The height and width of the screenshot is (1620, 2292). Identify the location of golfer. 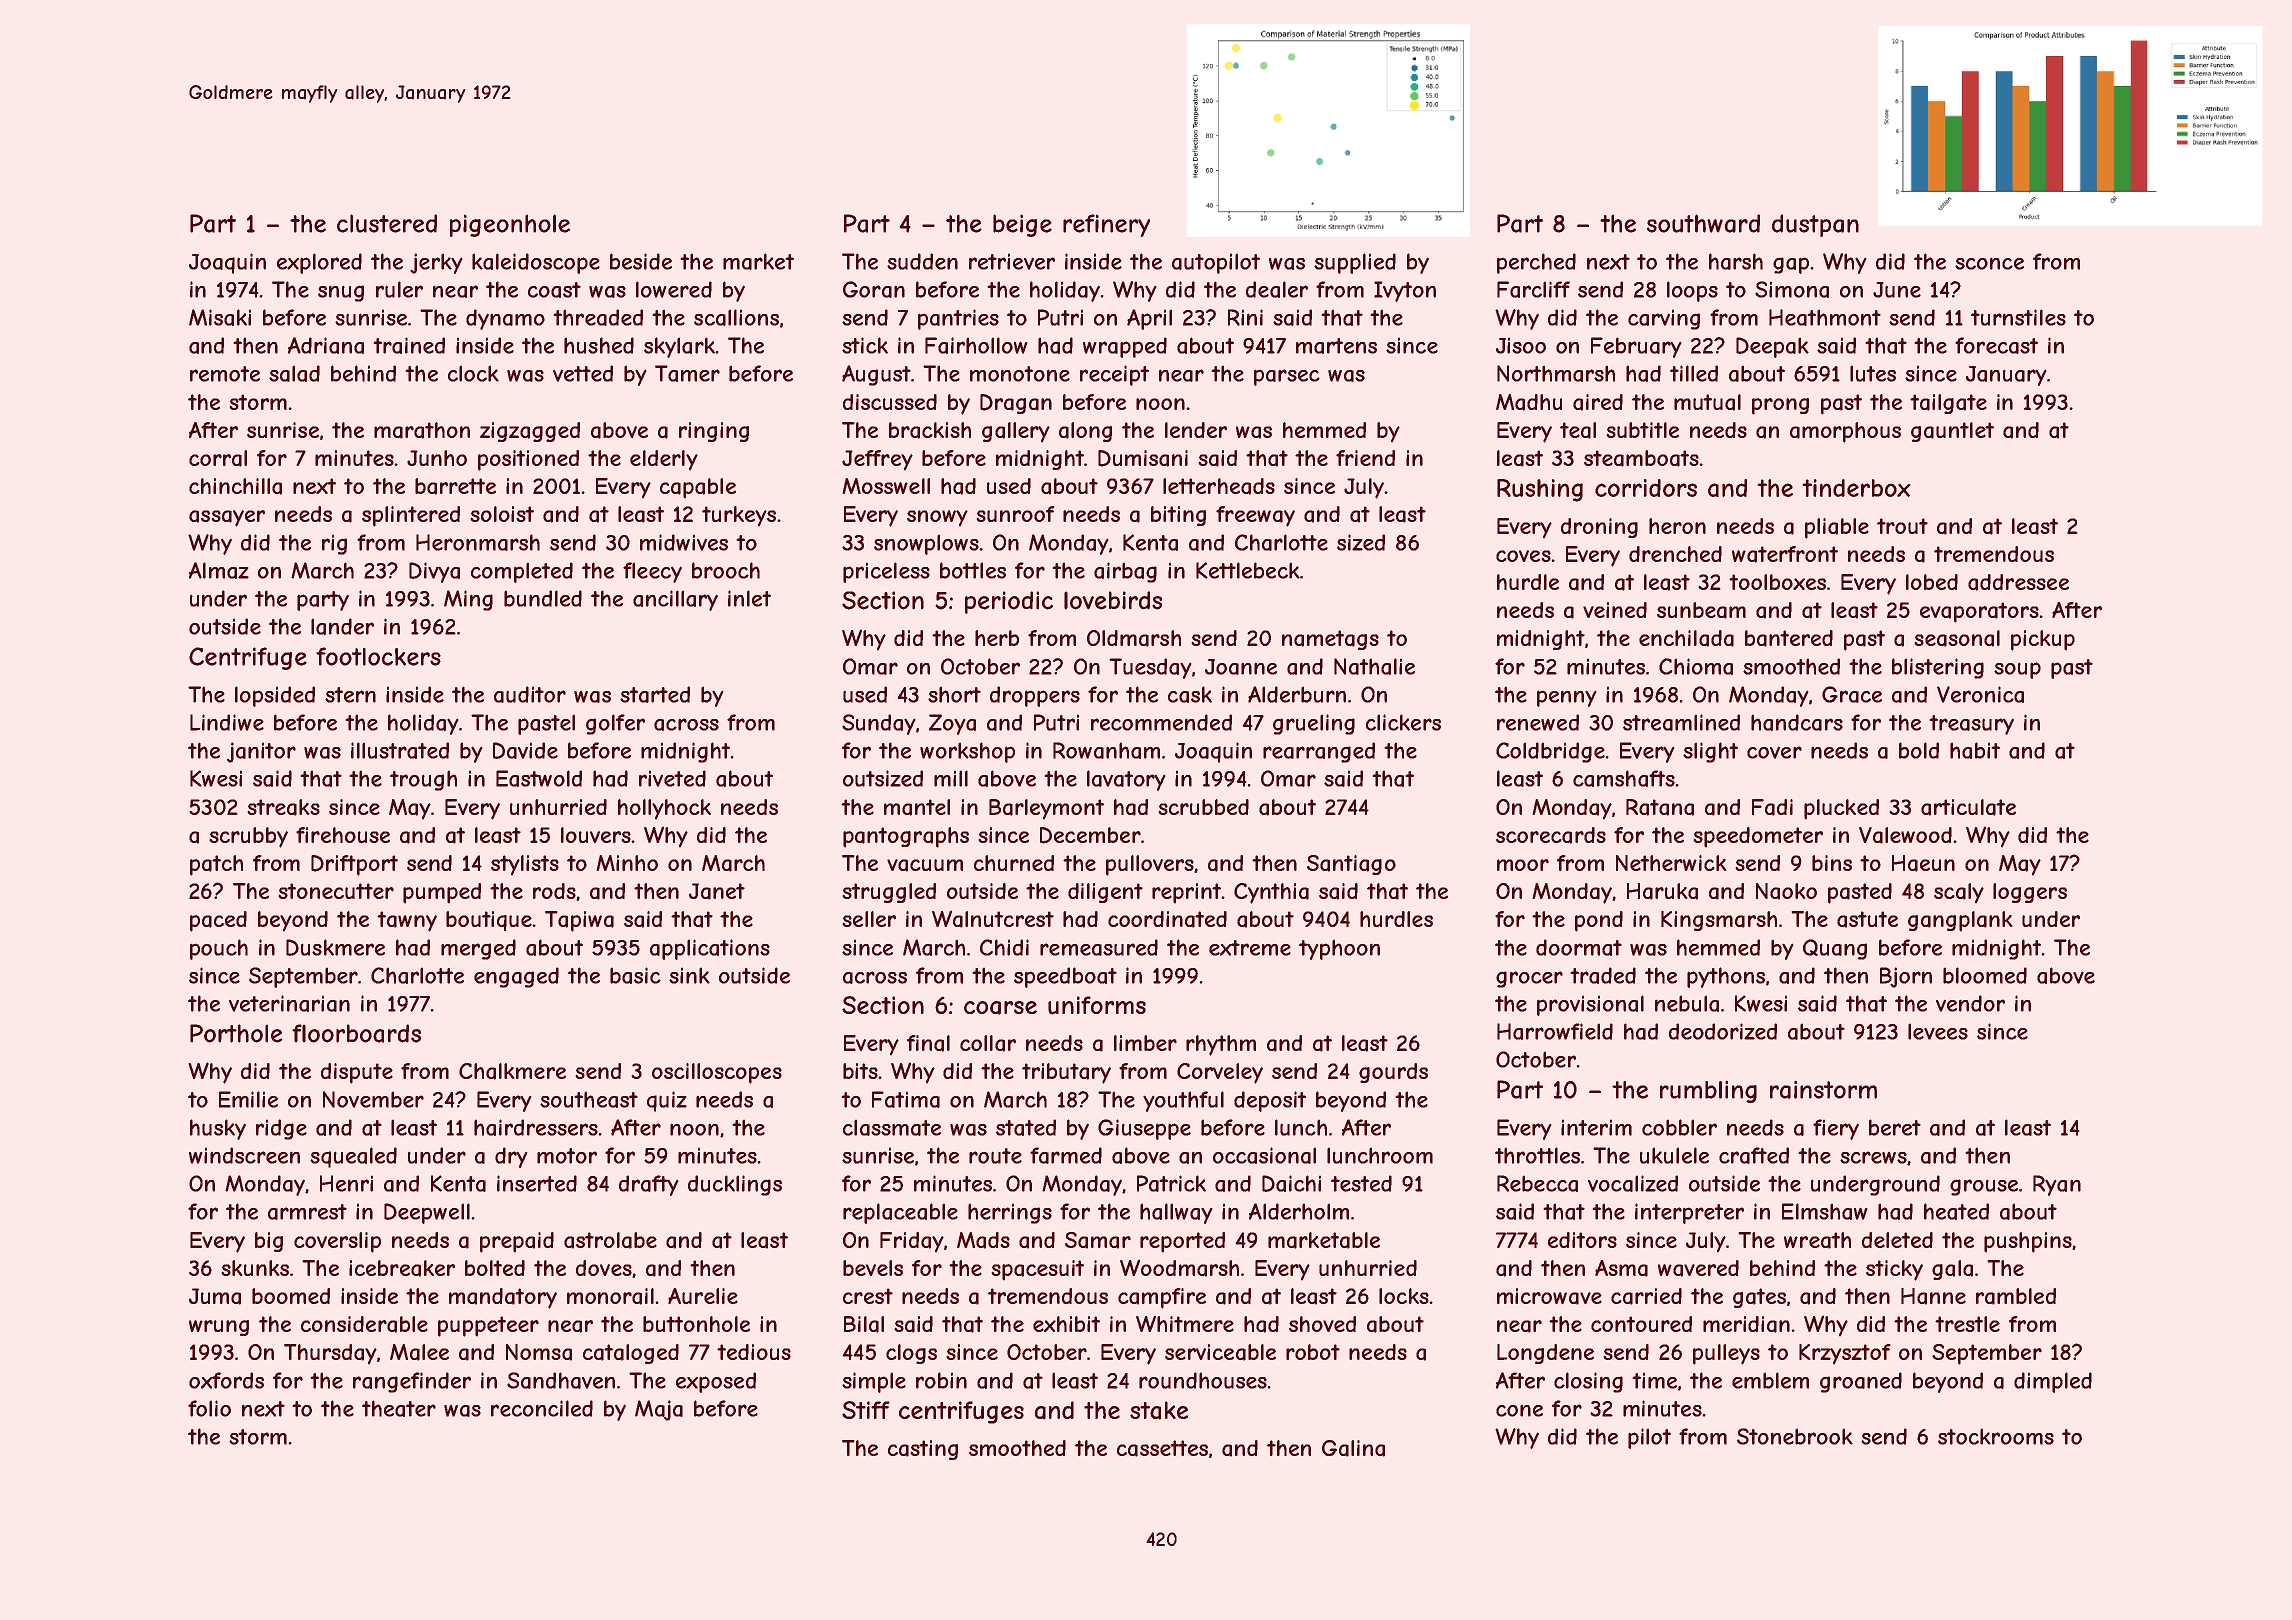
(615, 724).
